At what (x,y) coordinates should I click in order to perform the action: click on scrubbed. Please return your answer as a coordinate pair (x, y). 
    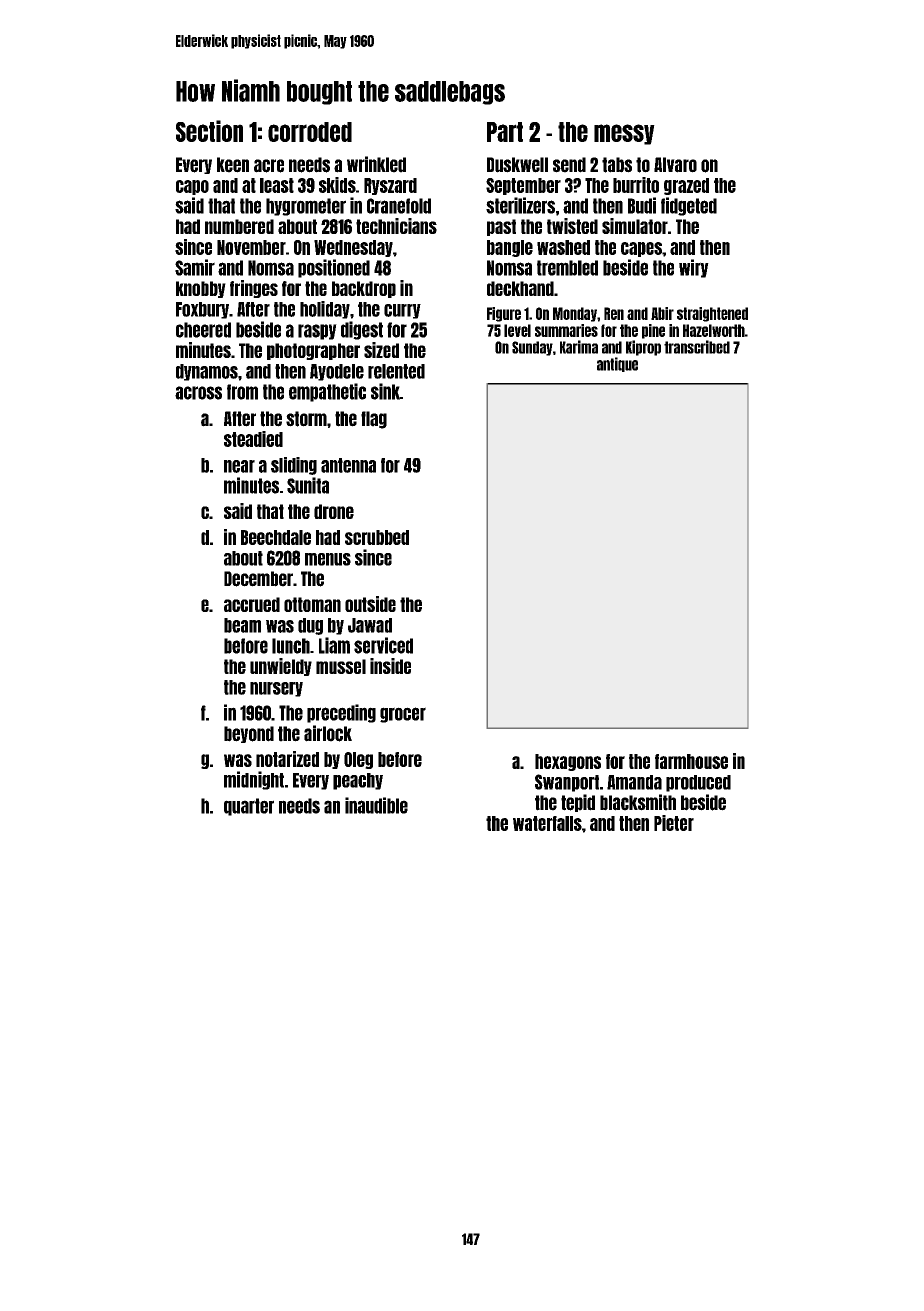
    Looking at the image, I should click on (377, 537).
